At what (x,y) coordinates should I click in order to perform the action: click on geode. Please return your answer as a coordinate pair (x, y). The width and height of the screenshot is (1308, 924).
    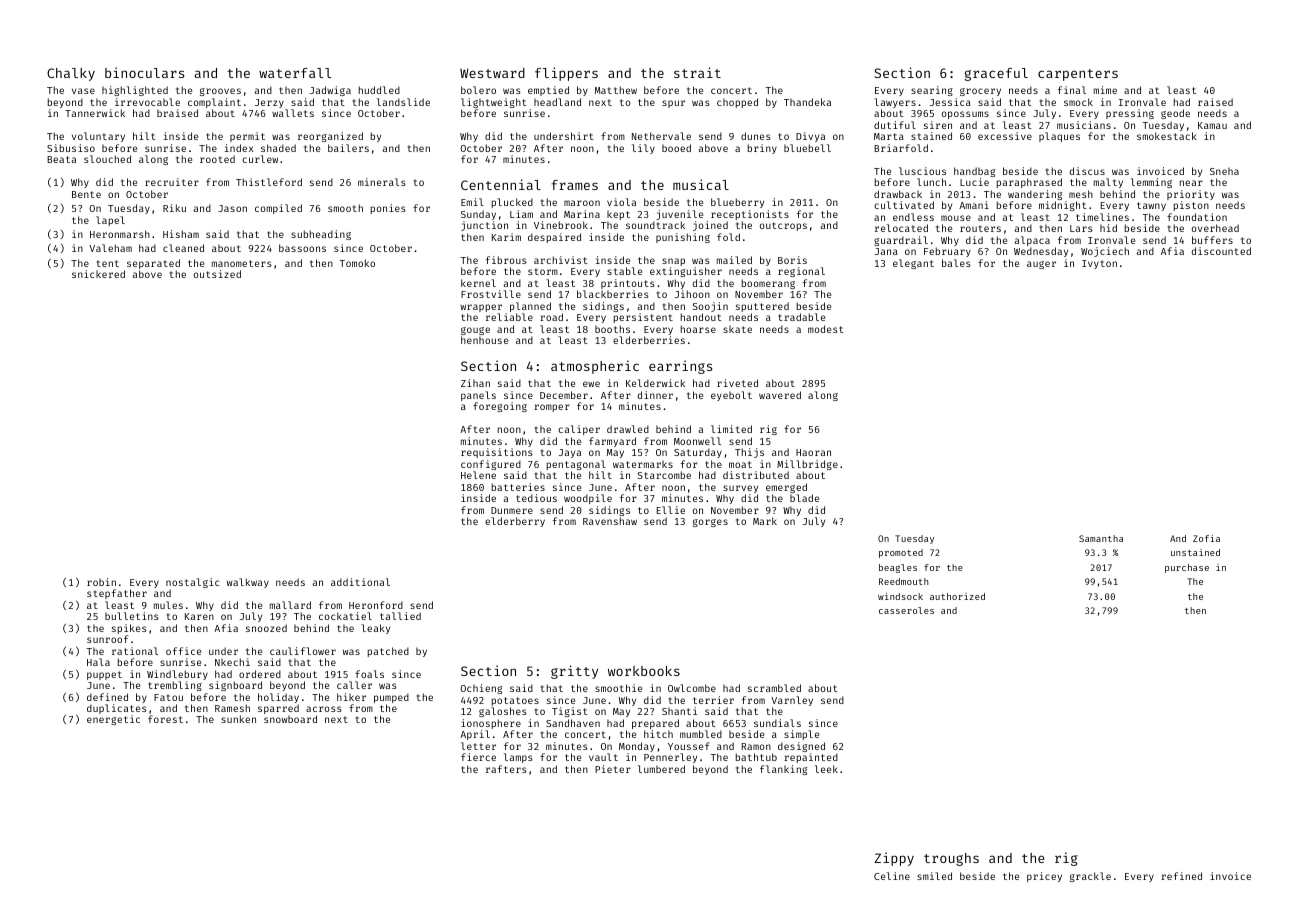
    Looking at the image, I should click on (1175, 114).
